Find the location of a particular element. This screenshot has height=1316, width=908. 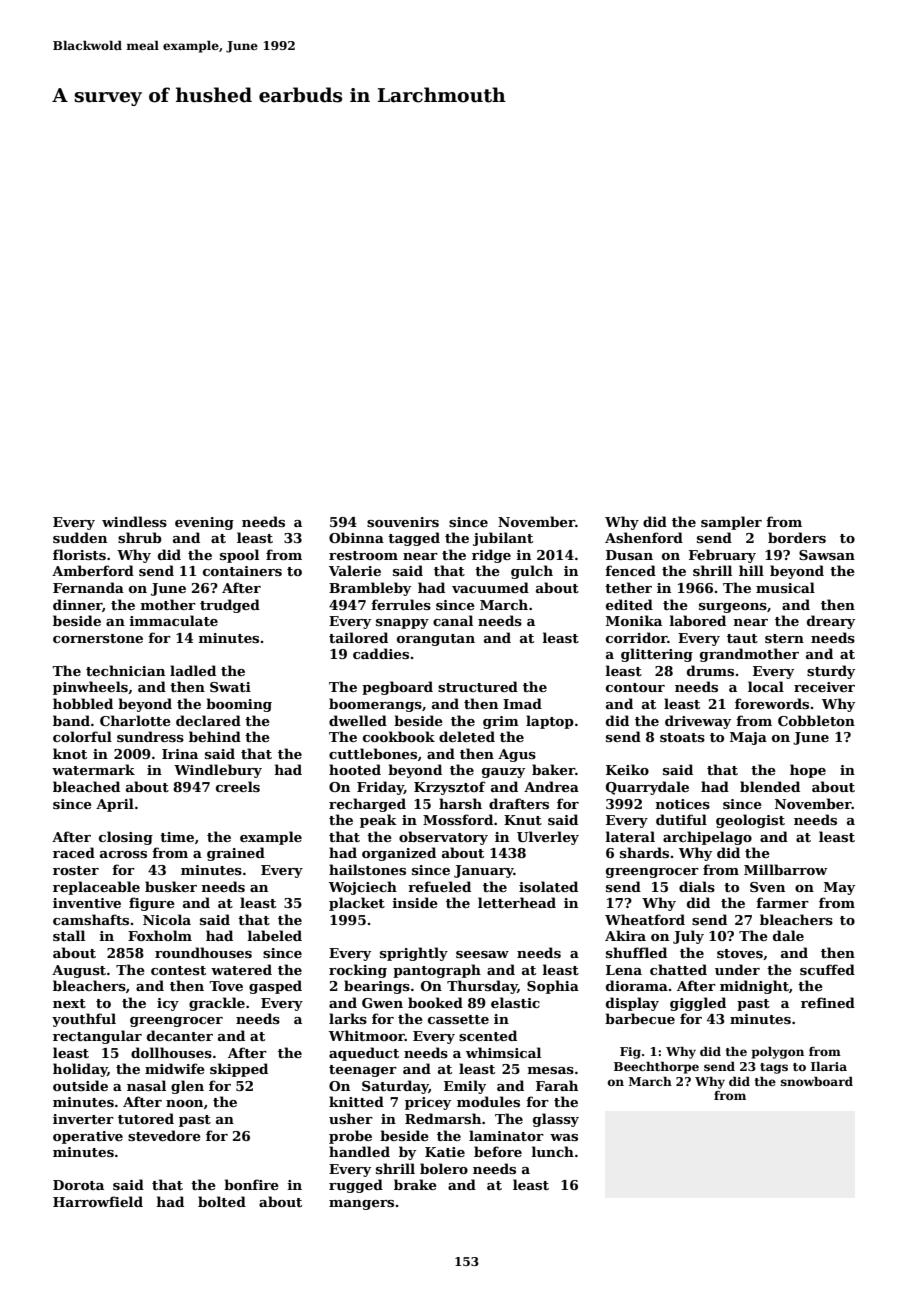

bearings is located at coordinates (377, 987).
